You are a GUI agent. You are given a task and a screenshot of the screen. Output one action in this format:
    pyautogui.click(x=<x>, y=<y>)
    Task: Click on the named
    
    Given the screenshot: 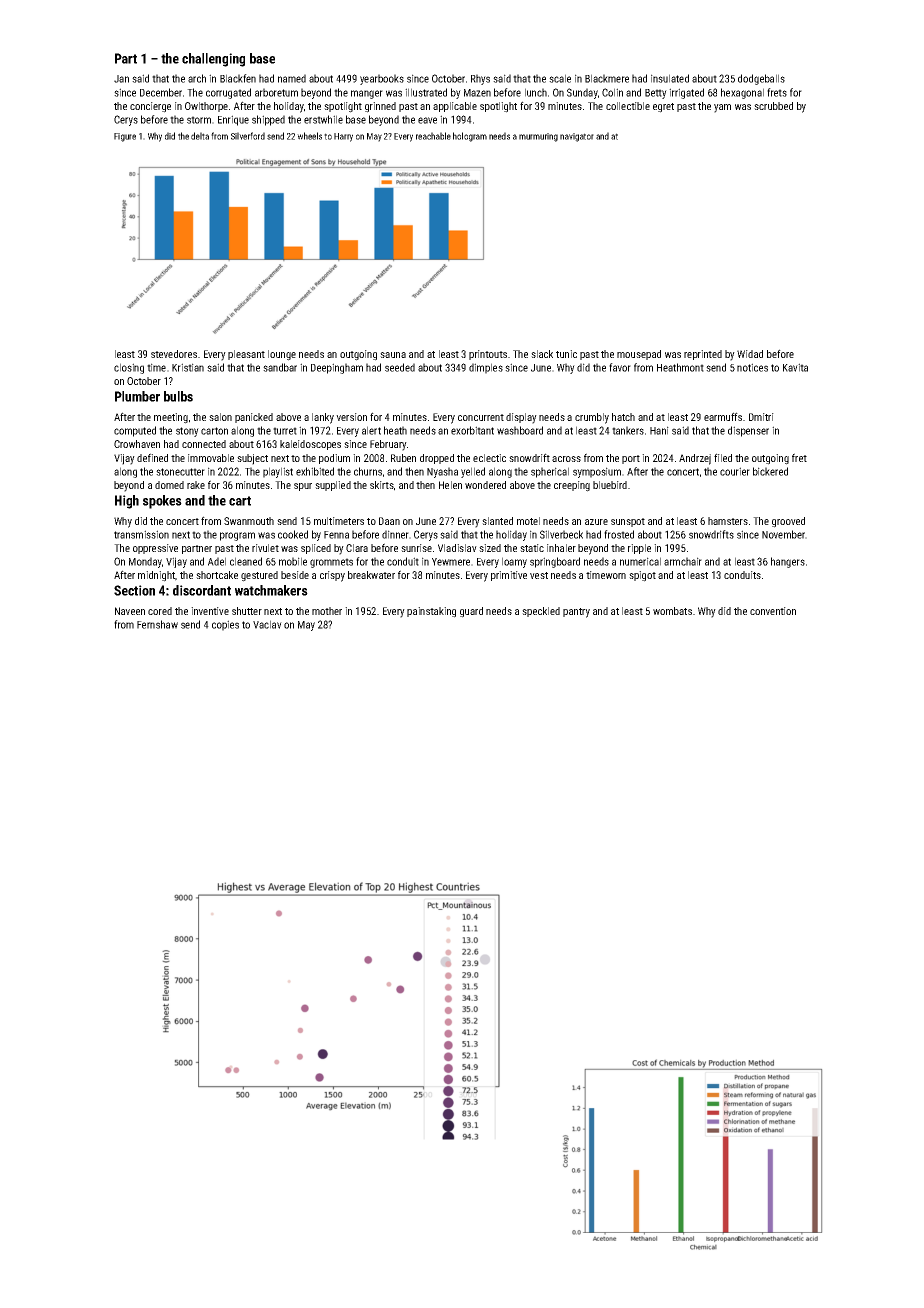 What is the action you would take?
    pyautogui.click(x=292, y=78)
